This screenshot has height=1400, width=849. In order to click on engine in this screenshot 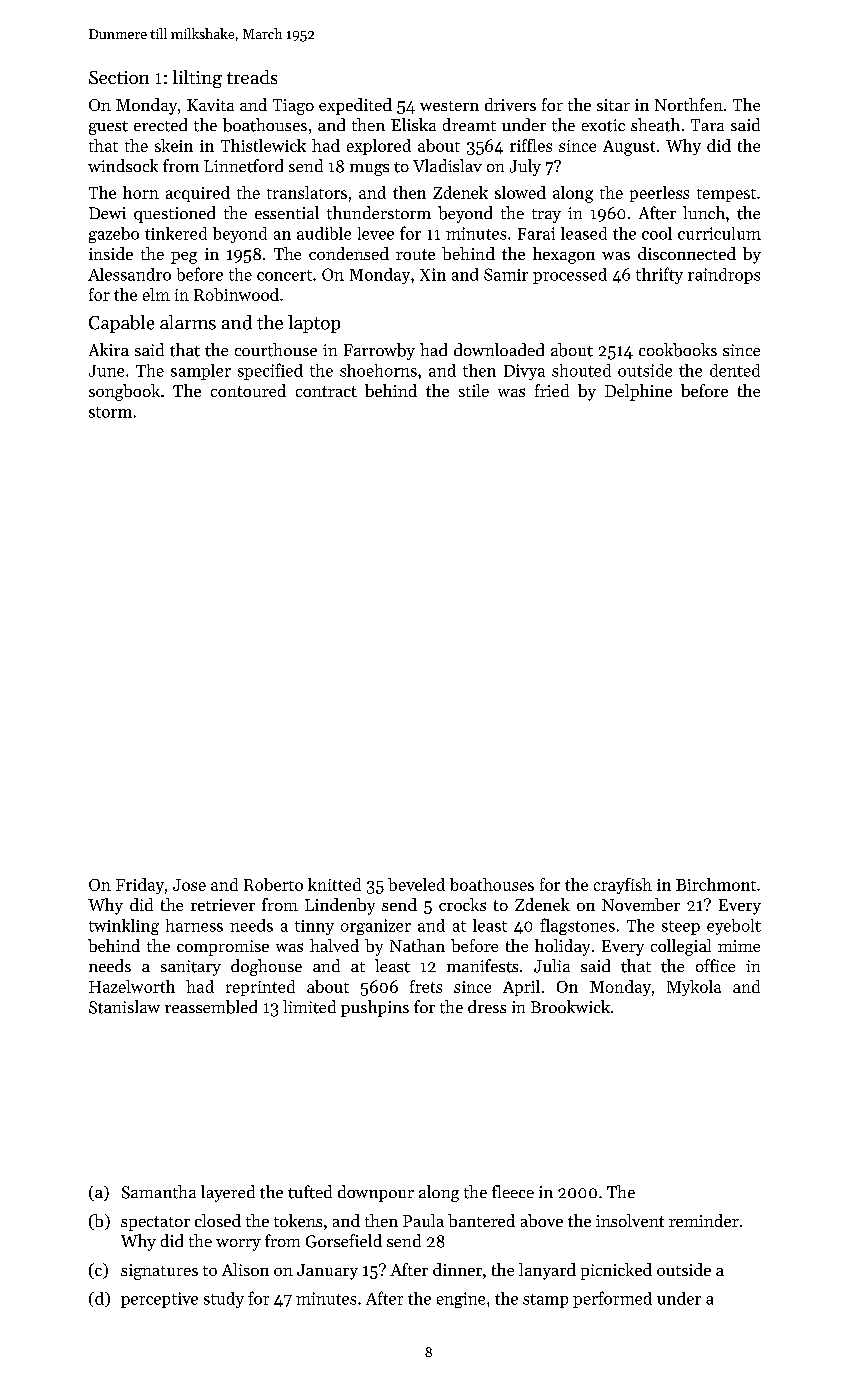, I will do `click(461, 1300)`.
